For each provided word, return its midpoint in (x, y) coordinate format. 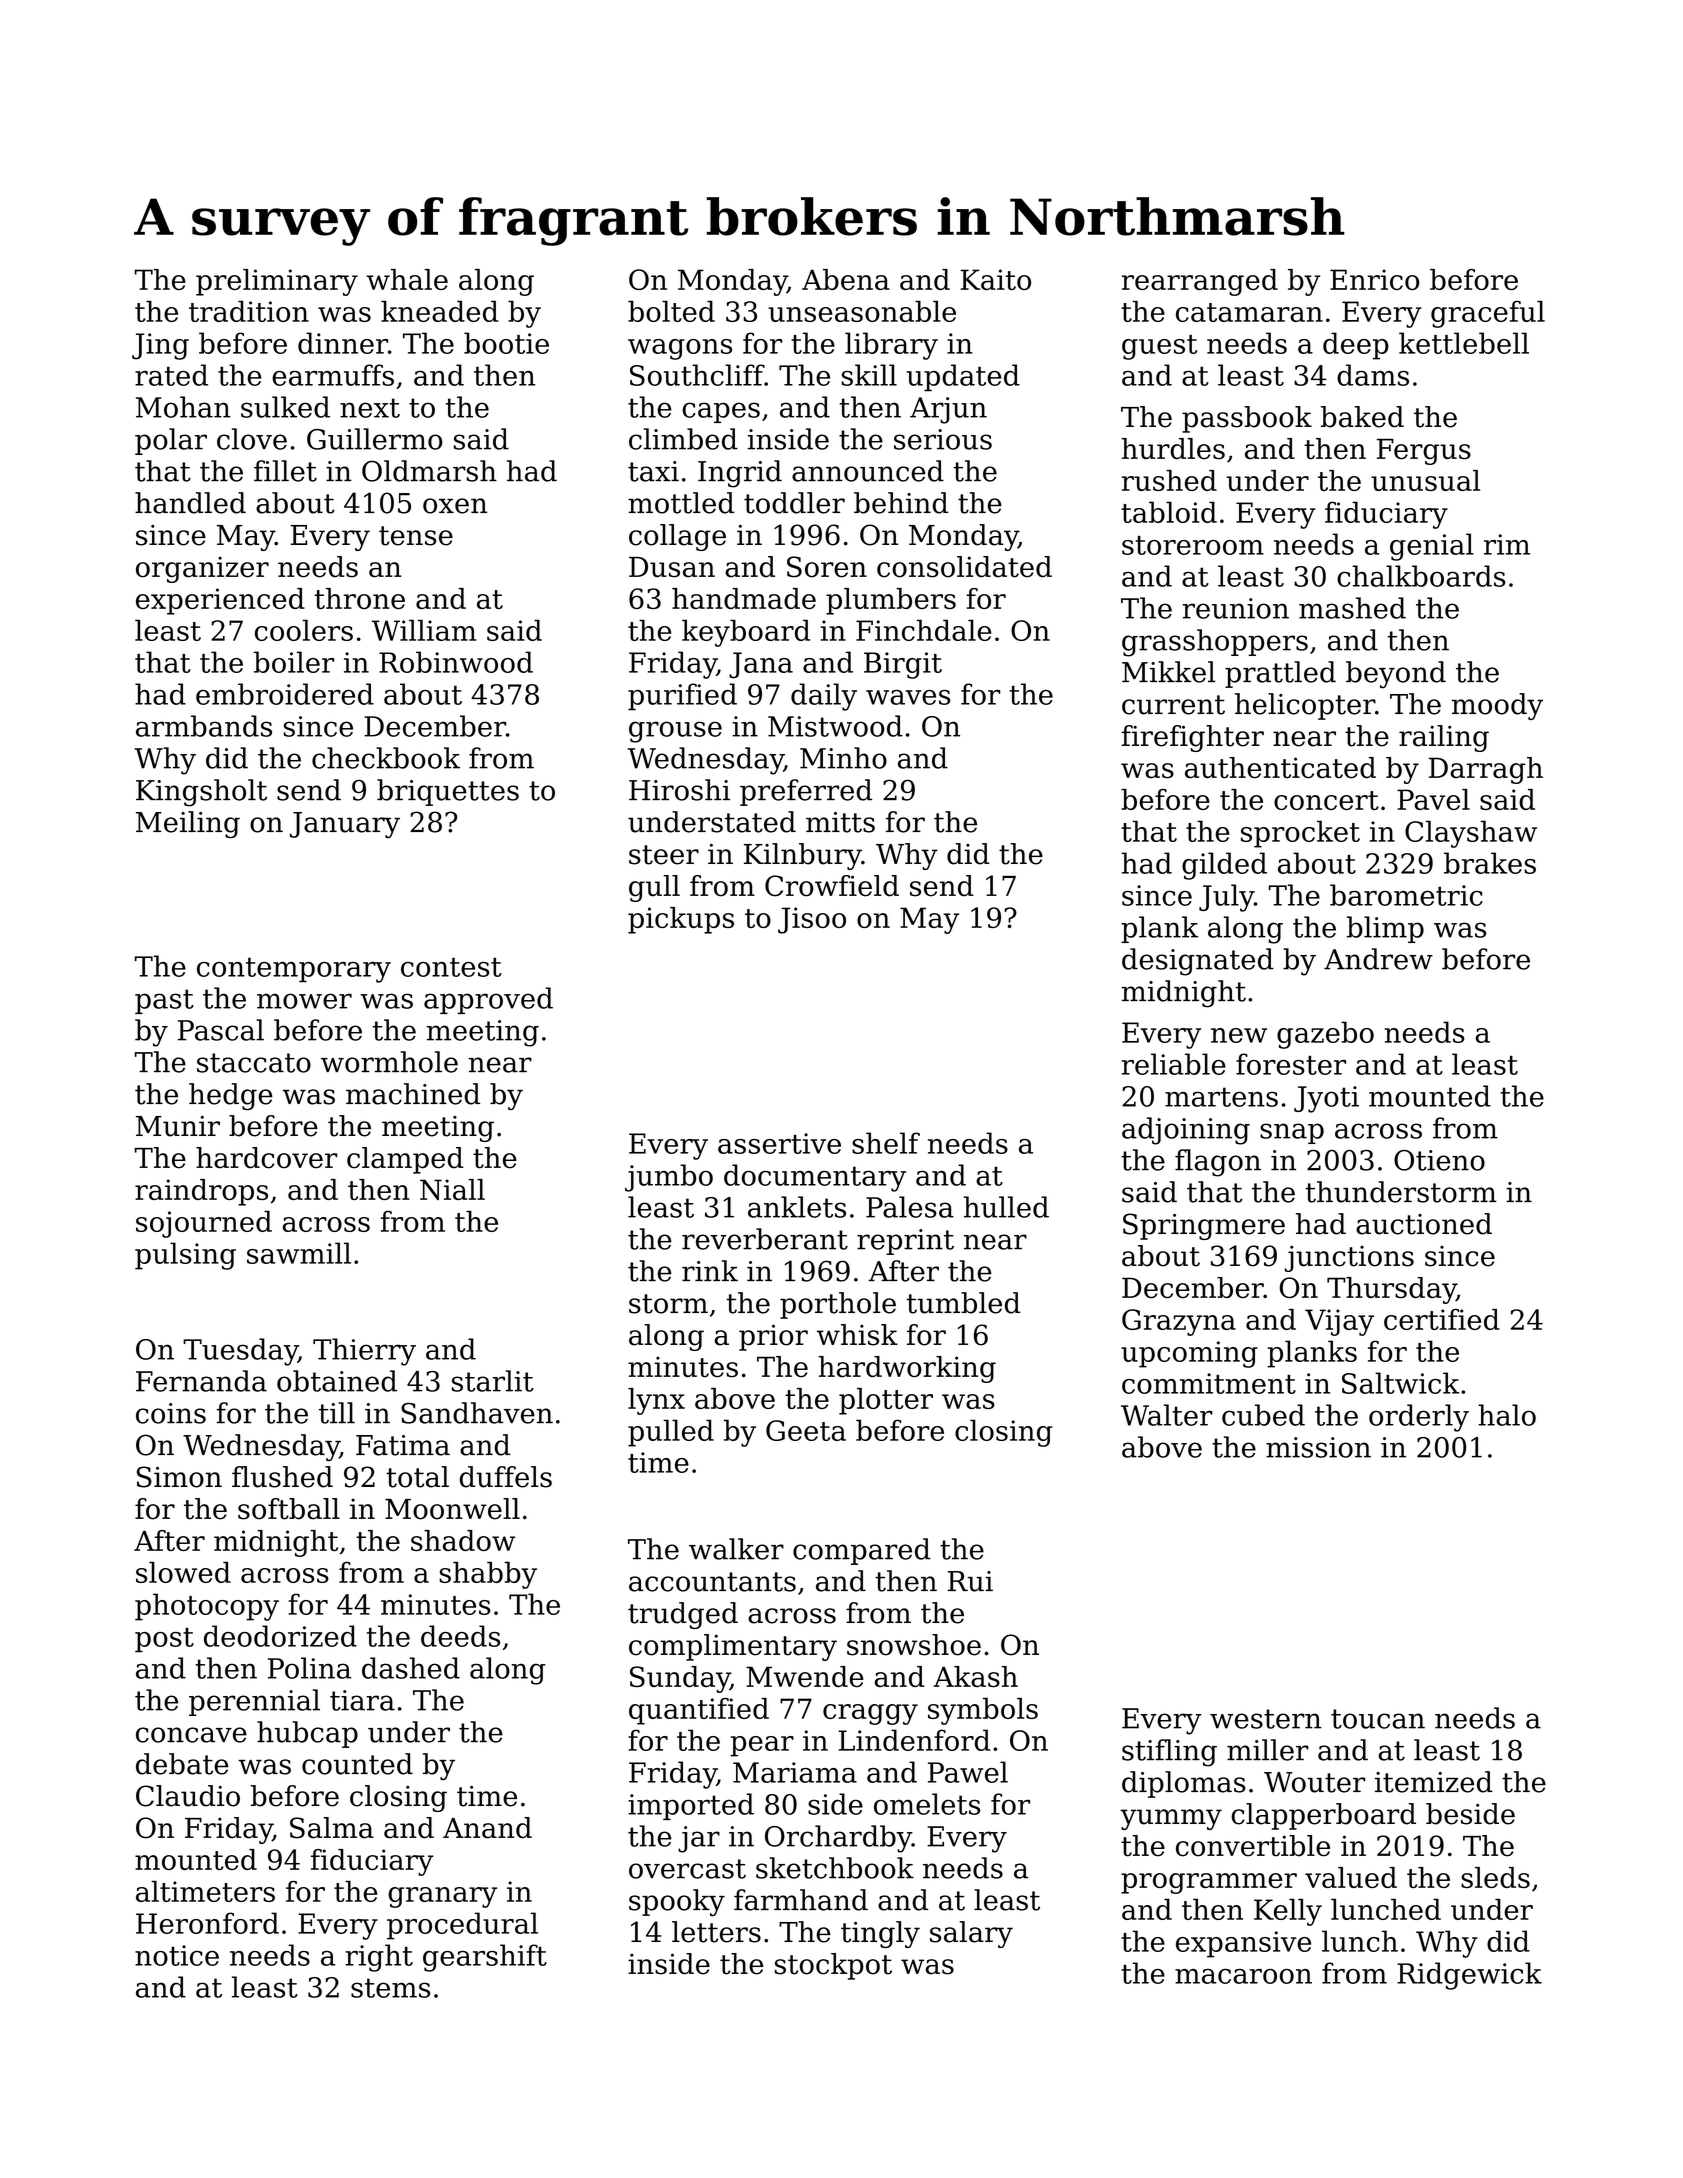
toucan (1378, 1719)
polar (171, 441)
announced (868, 471)
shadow (463, 1540)
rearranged (1200, 282)
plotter (886, 1401)
